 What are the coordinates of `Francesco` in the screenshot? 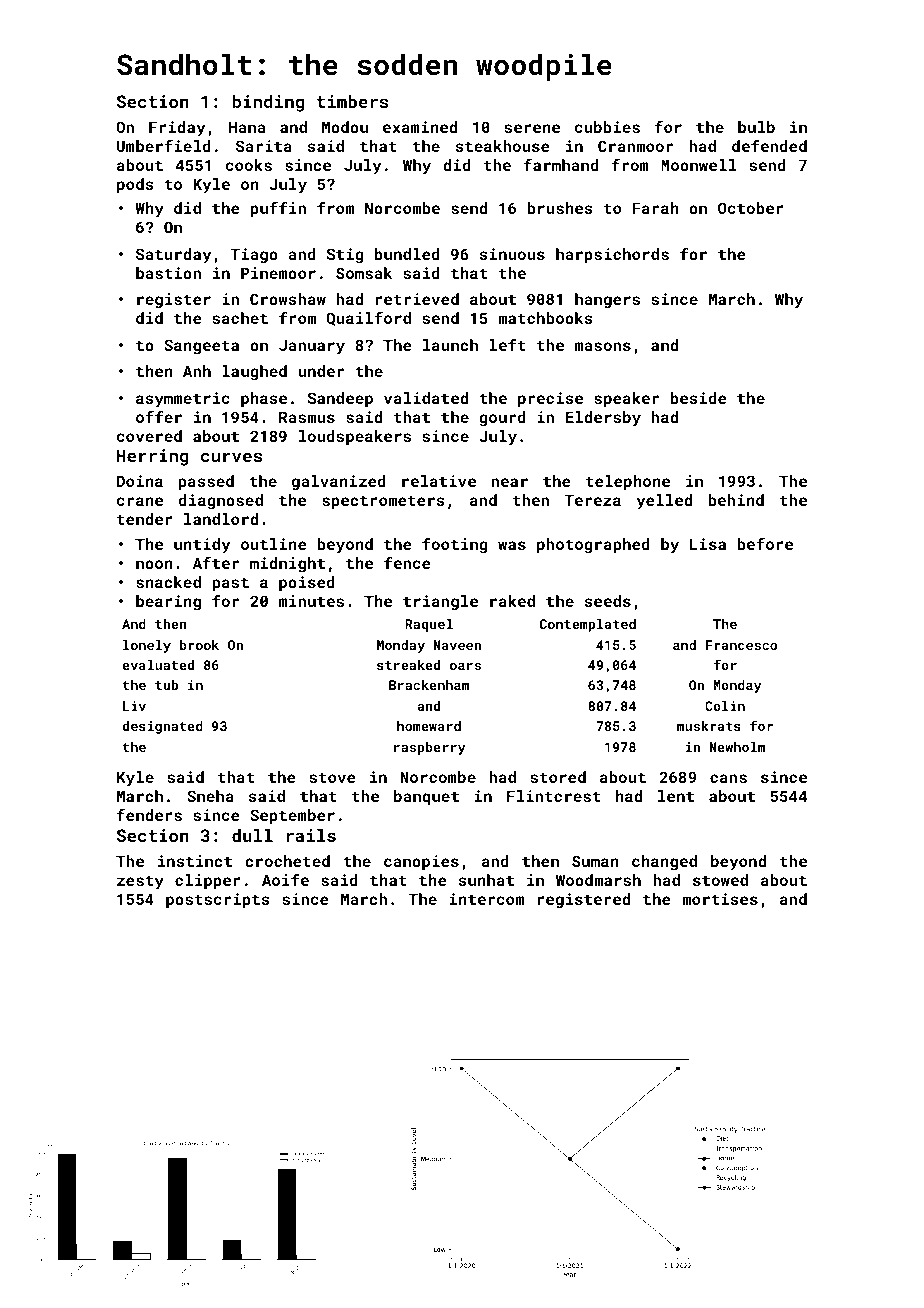 It's located at (741, 645).
